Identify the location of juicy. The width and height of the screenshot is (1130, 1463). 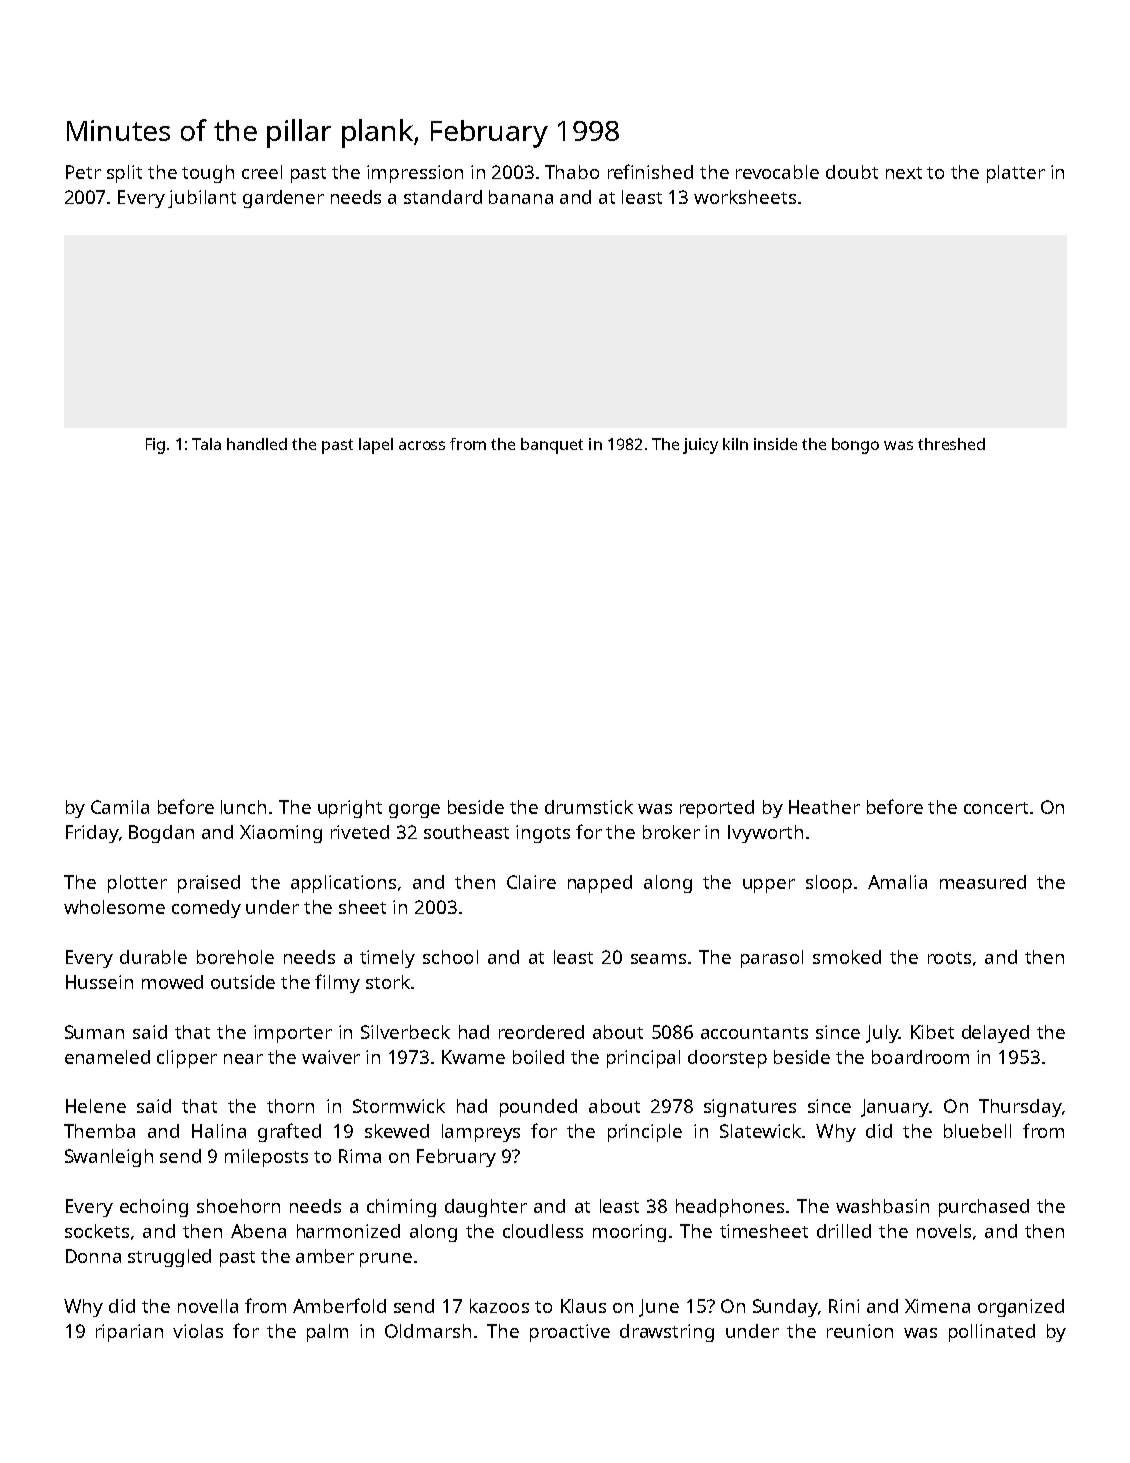
(700, 446).
